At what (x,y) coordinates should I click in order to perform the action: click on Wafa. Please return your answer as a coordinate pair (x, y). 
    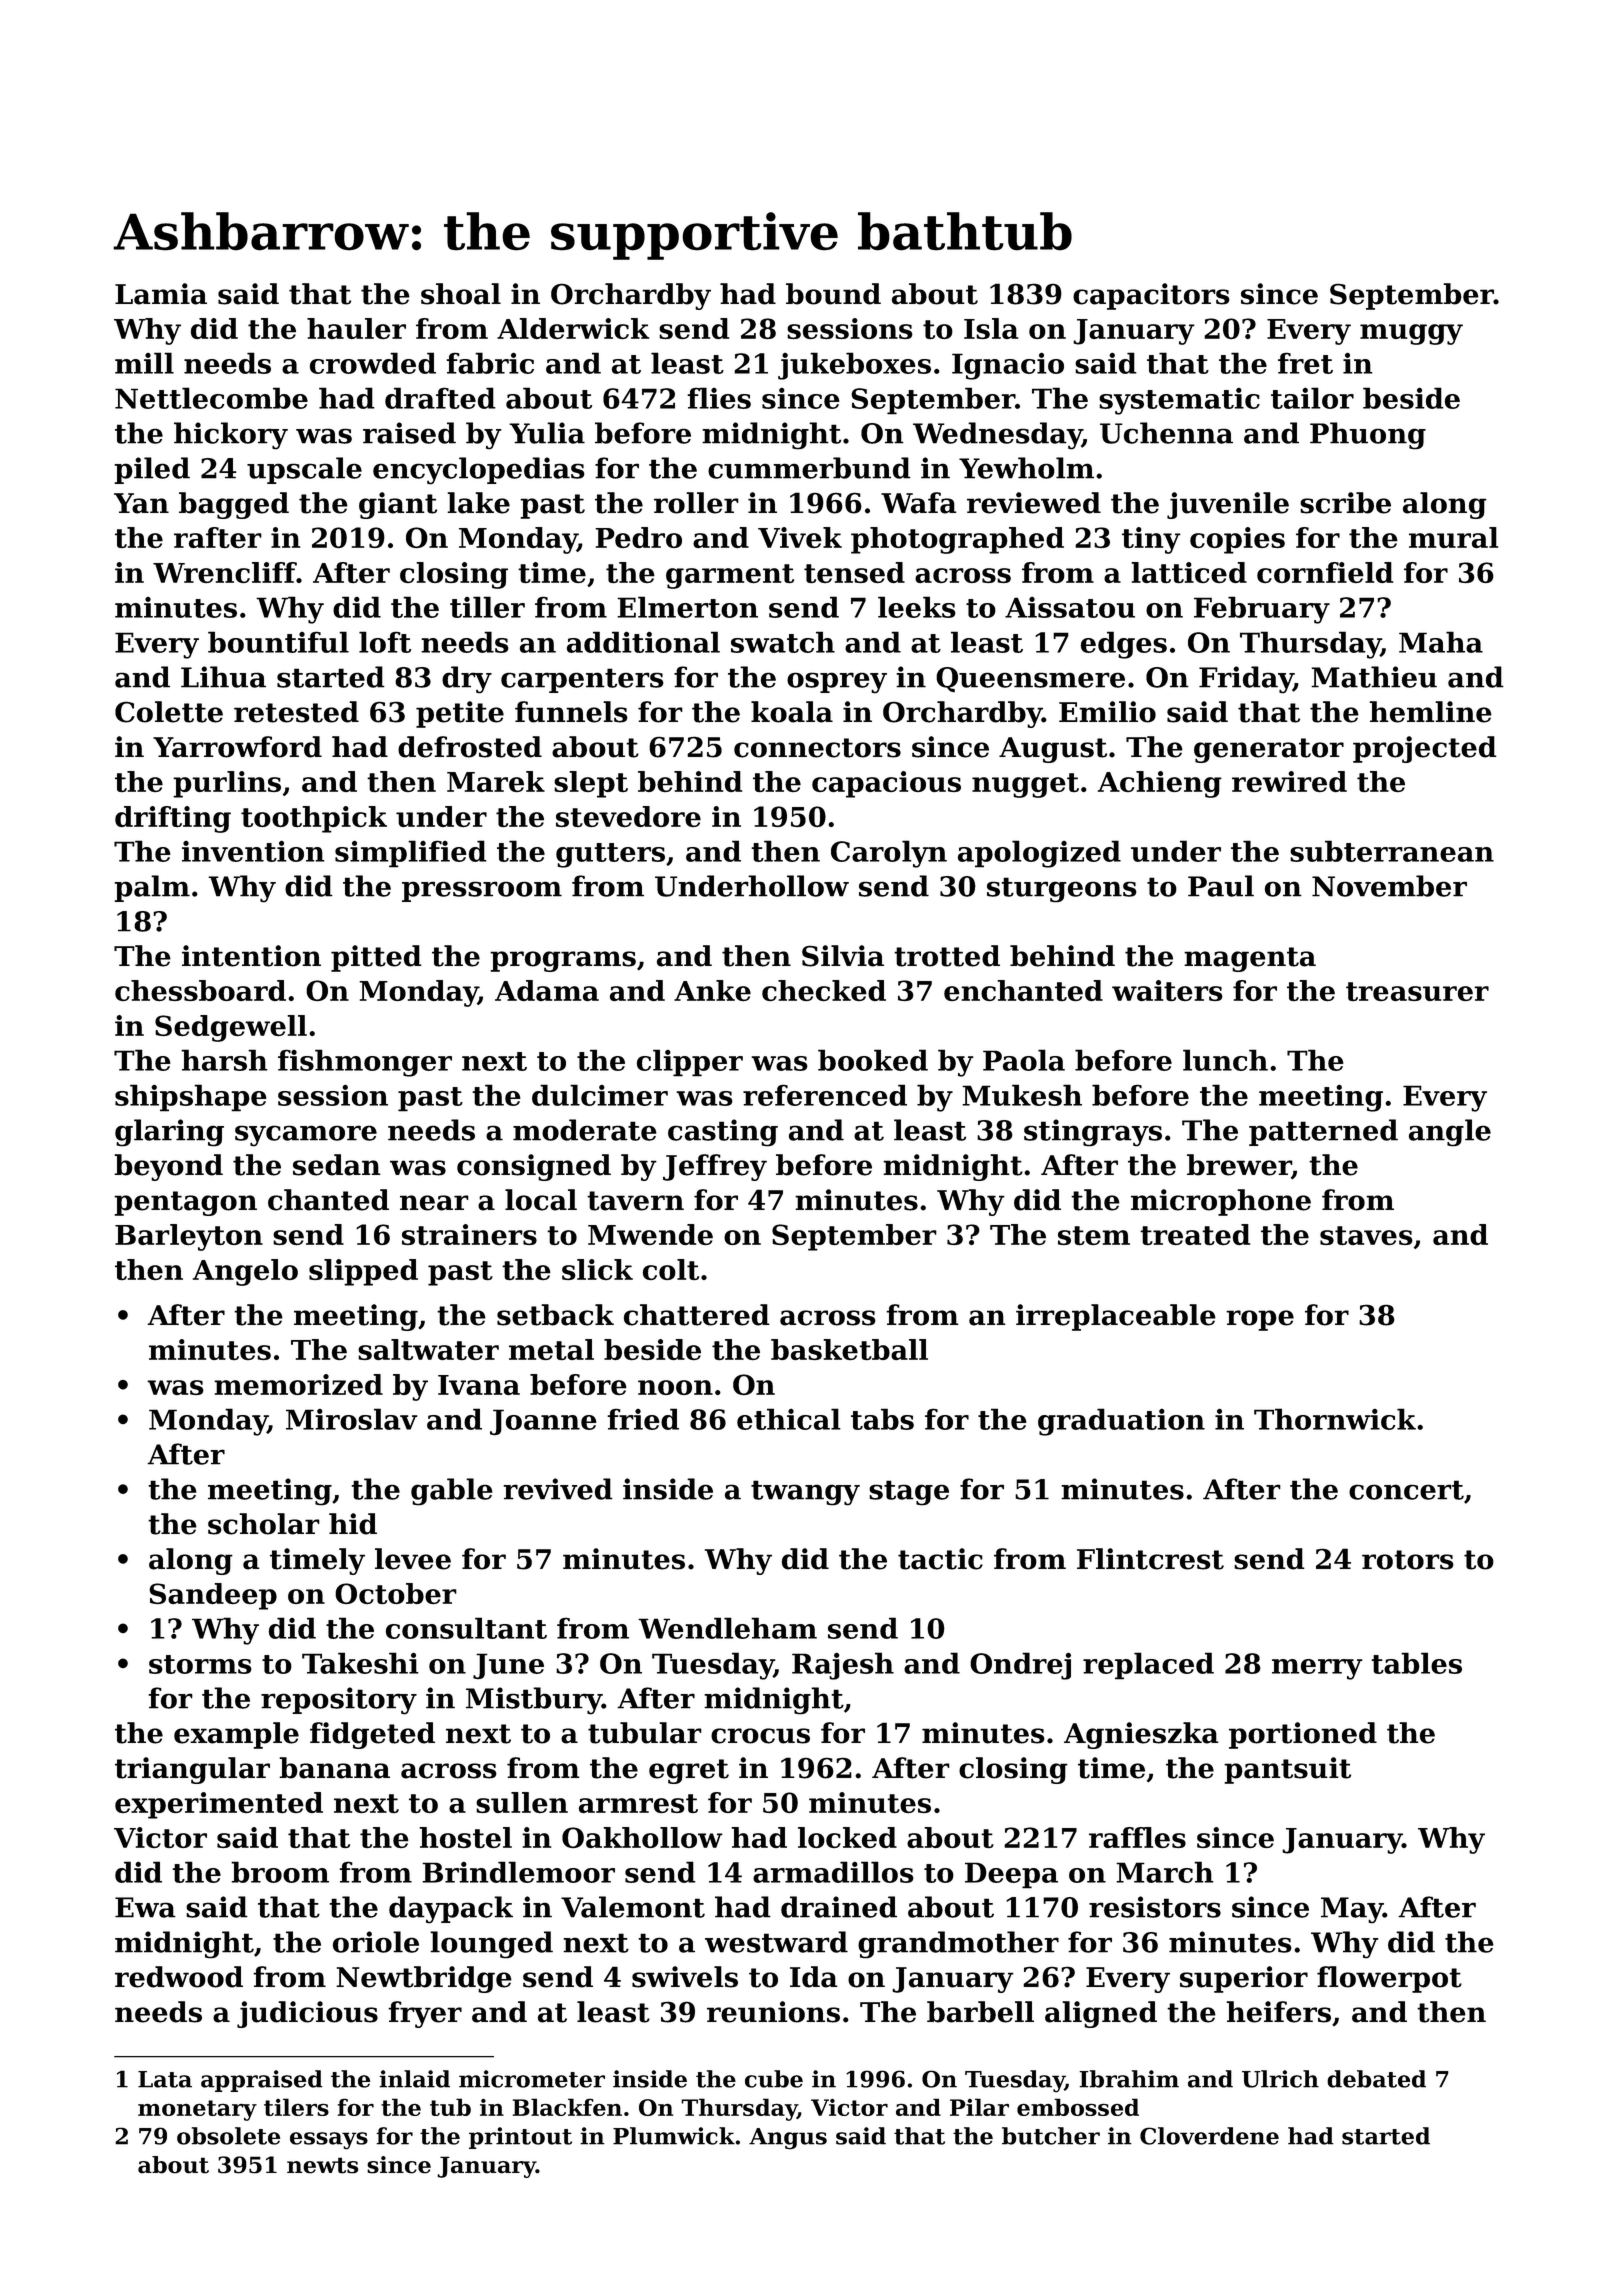
    Looking at the image, I should click on (919, 503).
